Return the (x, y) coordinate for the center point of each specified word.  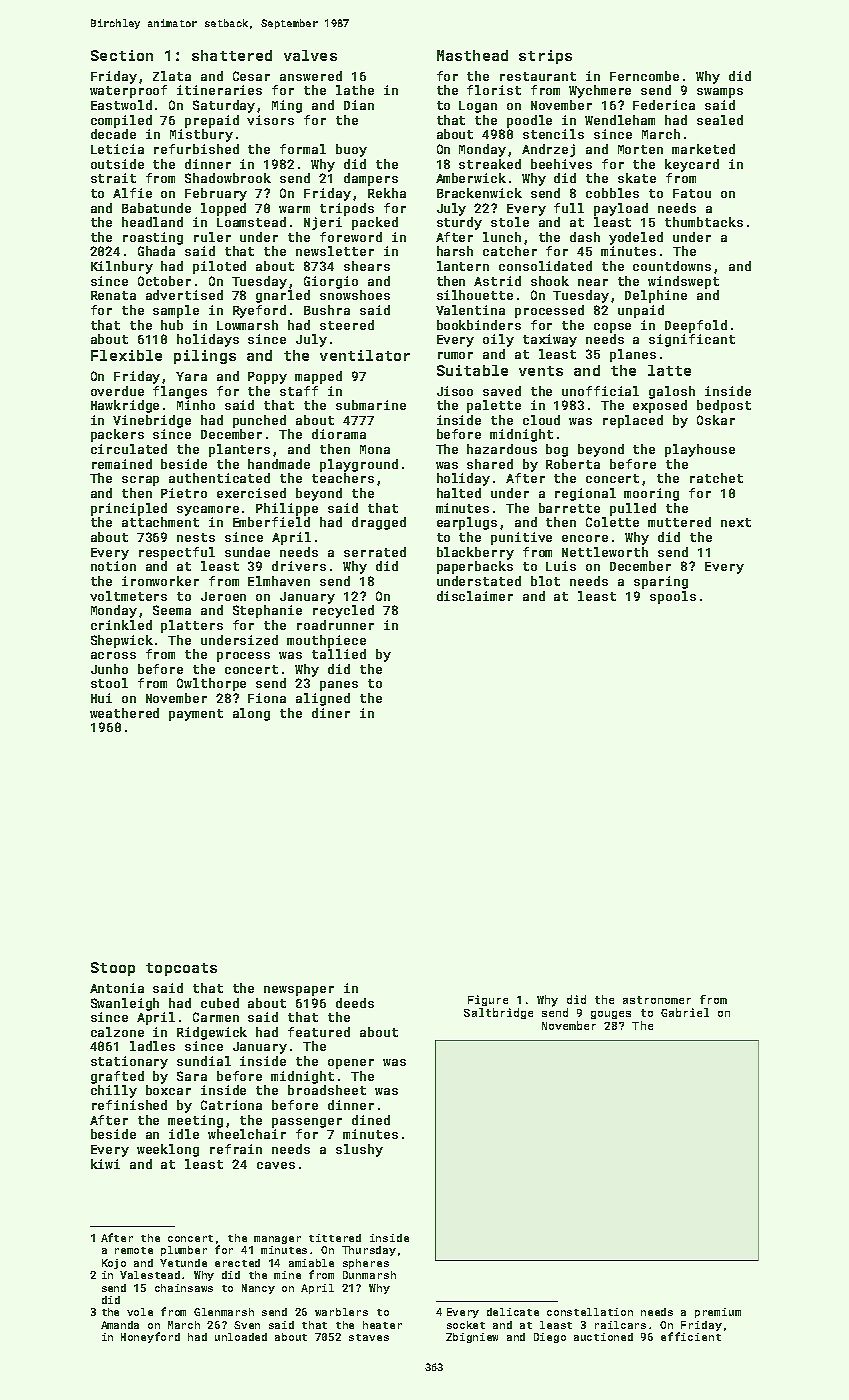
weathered (124, 713)
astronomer (657, 1000)
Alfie (132, 193)
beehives (561, 164)
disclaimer (475, 596)
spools (673, 597)
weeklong (168, 1150)
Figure (488, 1000)
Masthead (472, 55)
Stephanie (267, 611)
